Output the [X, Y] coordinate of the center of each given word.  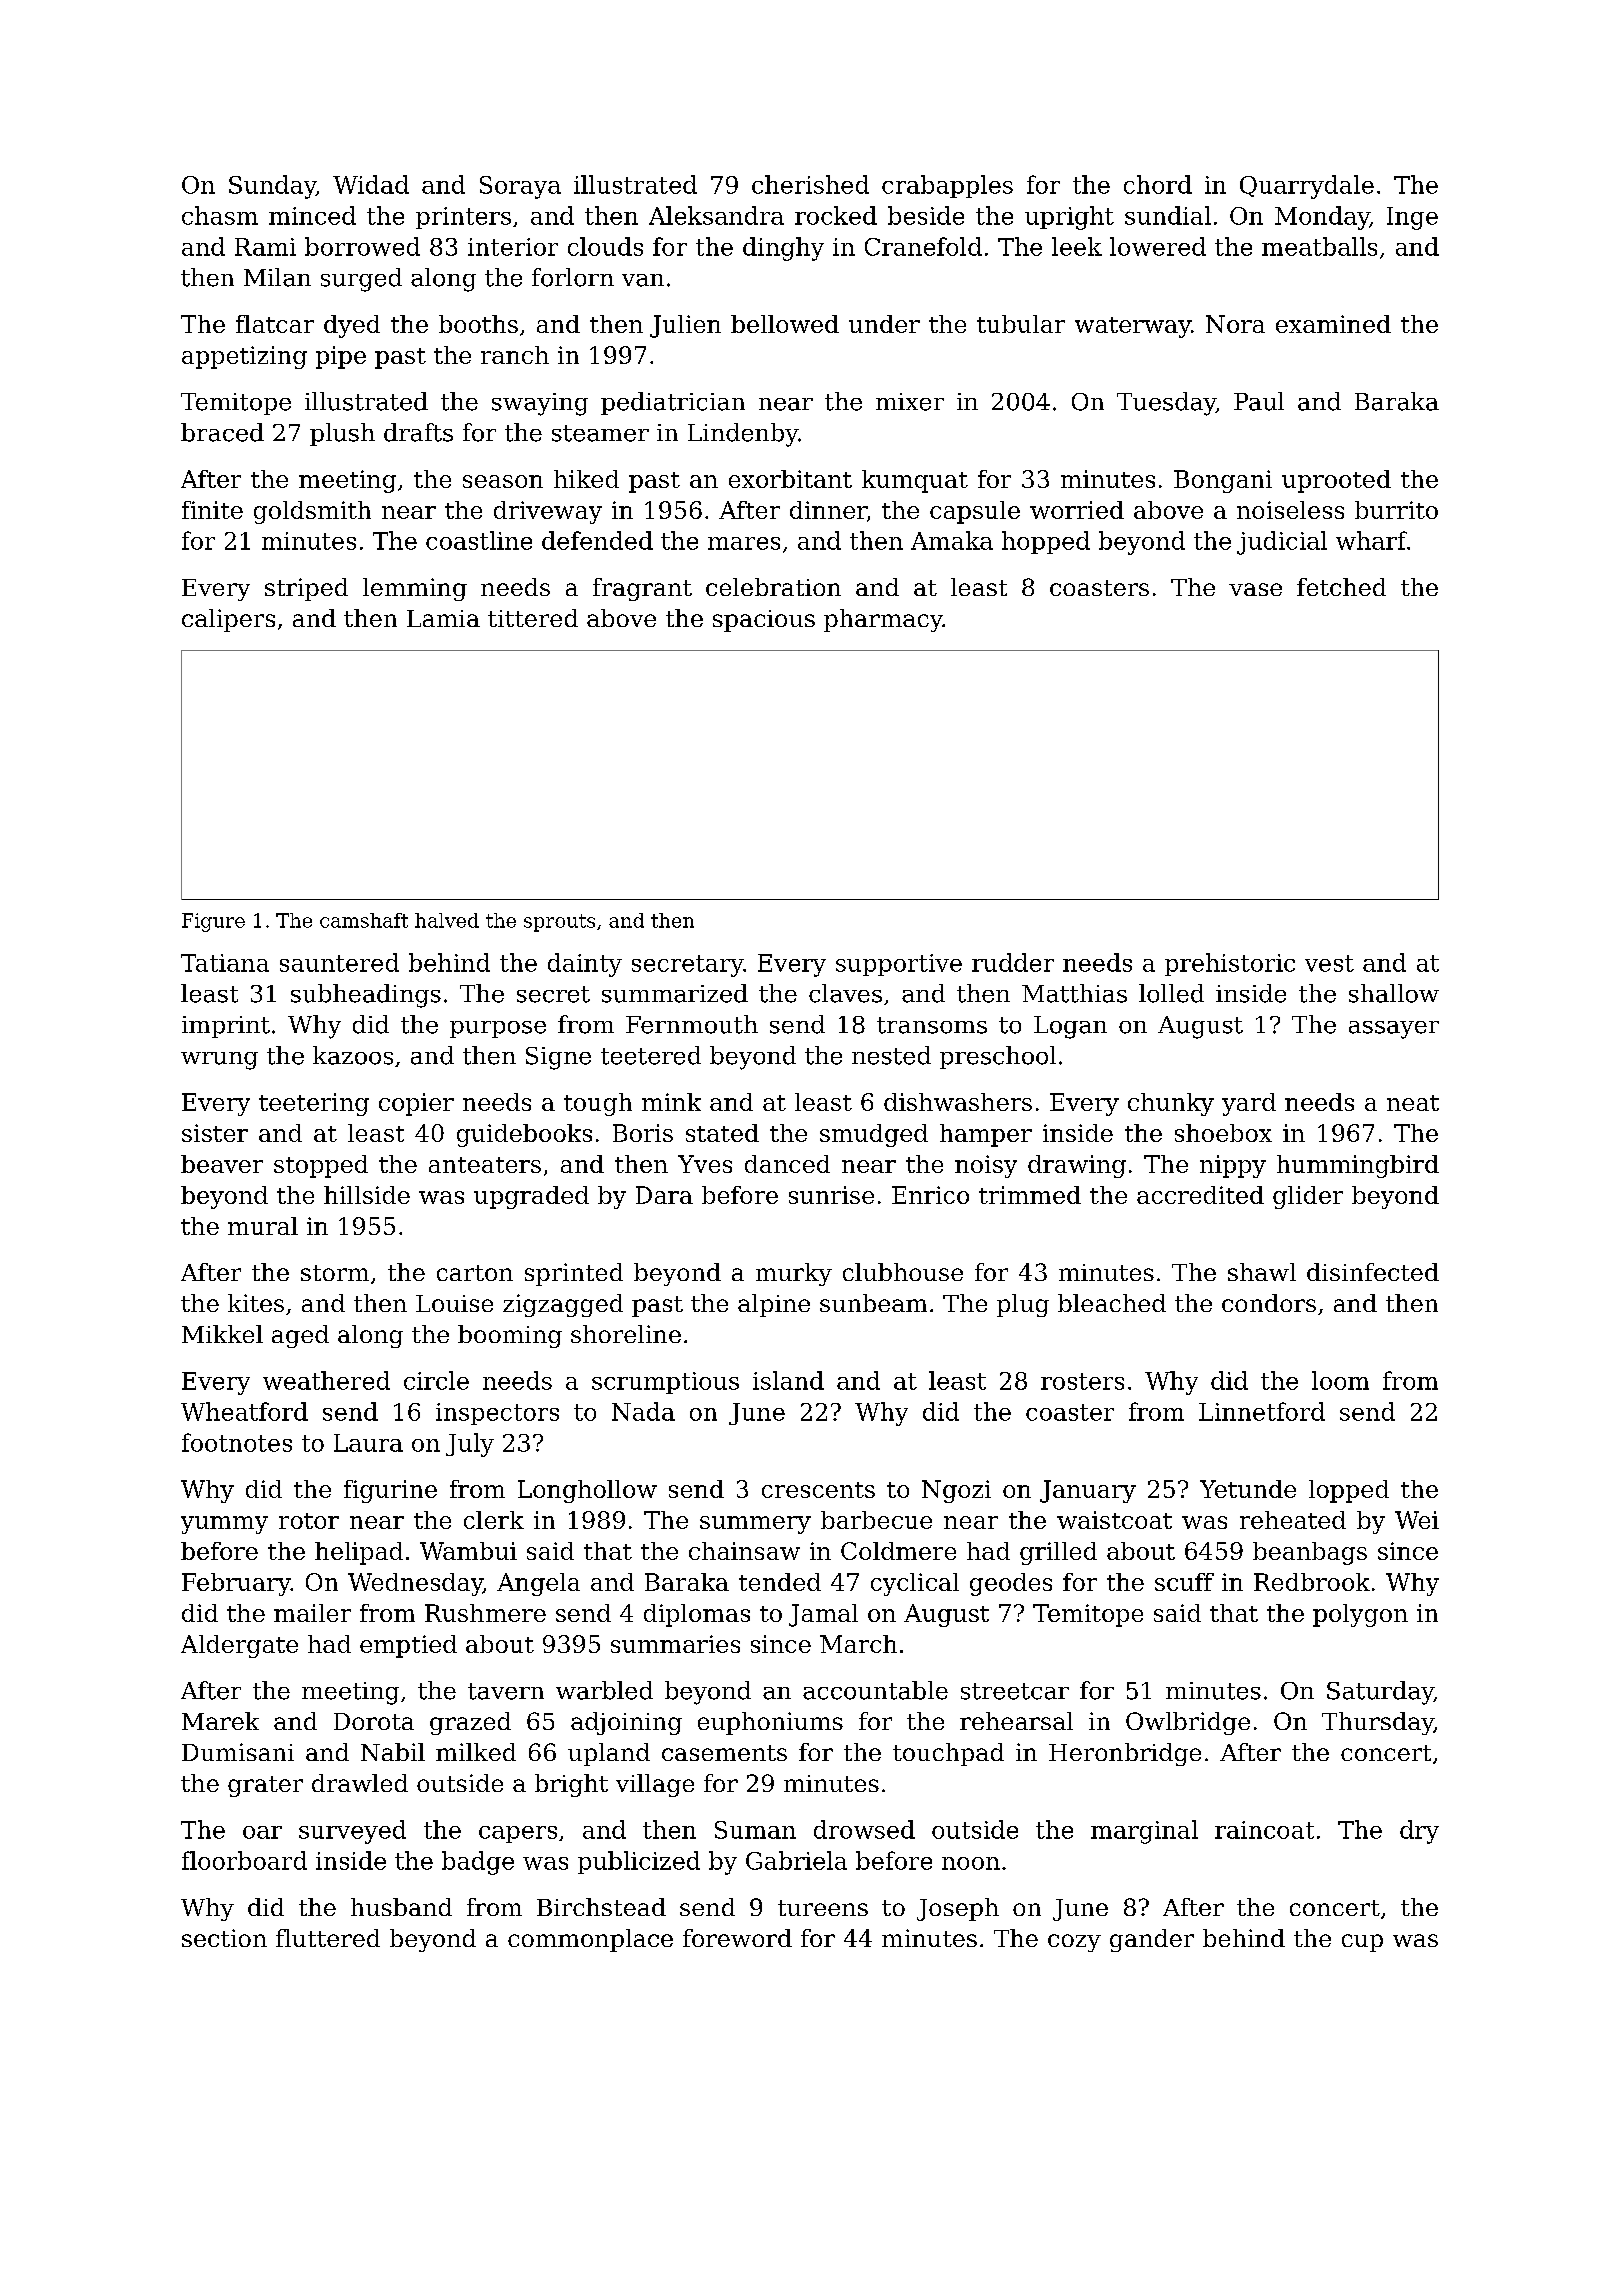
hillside [367, 1195]
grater [265, 1786]
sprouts [559, 923]
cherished [810, 184]
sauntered [339, 962]
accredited [1200, 1195]
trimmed [1030, 1195]
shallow [1394, 993]
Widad [371, 184]
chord [1158, 184]
